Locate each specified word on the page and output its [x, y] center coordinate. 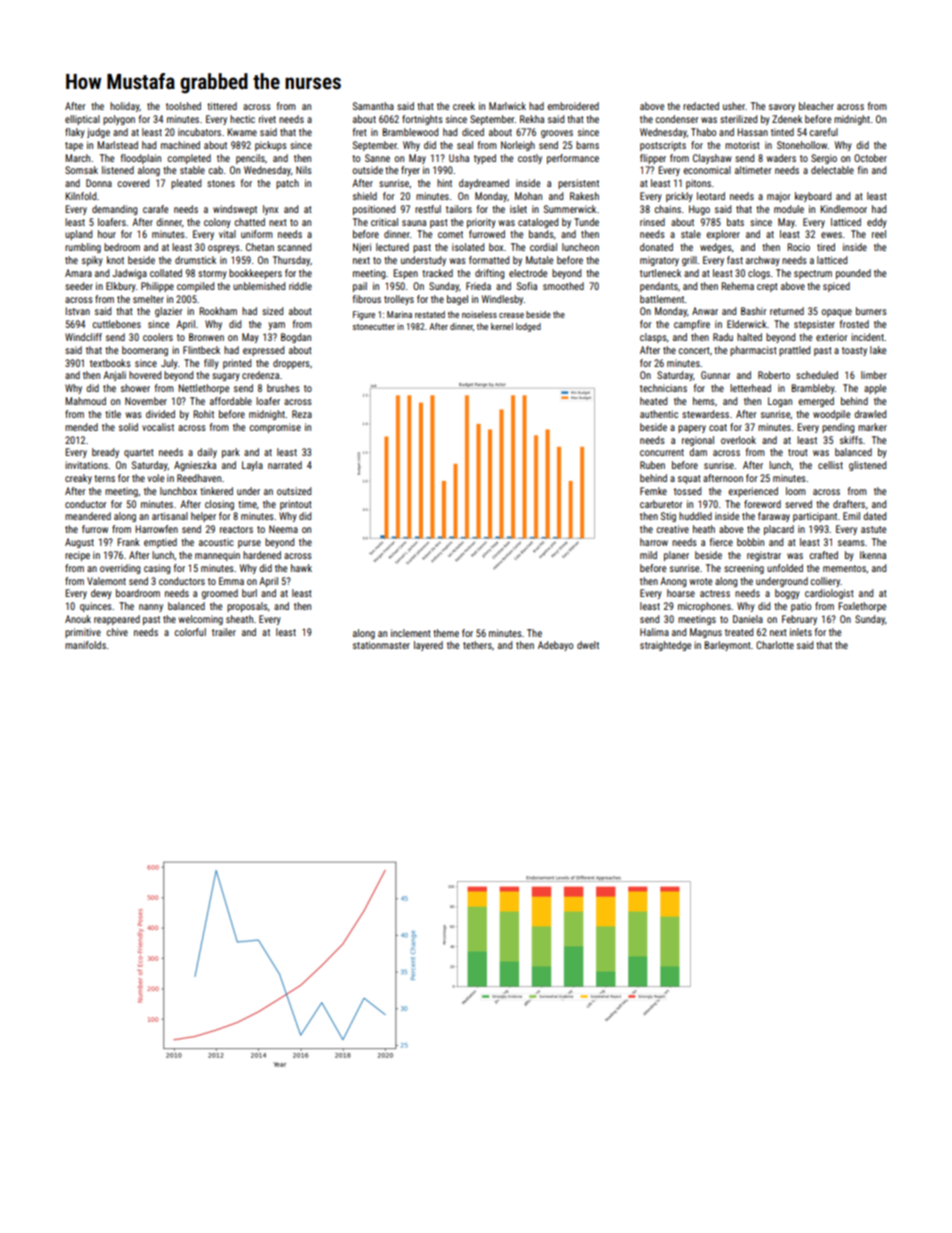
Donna [99, 183]
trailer [224, 632]
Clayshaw [712, 159]
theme [446, 633]
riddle [300, 286]
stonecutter [374, 327]
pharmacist [753, 351]
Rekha [532, 119]
